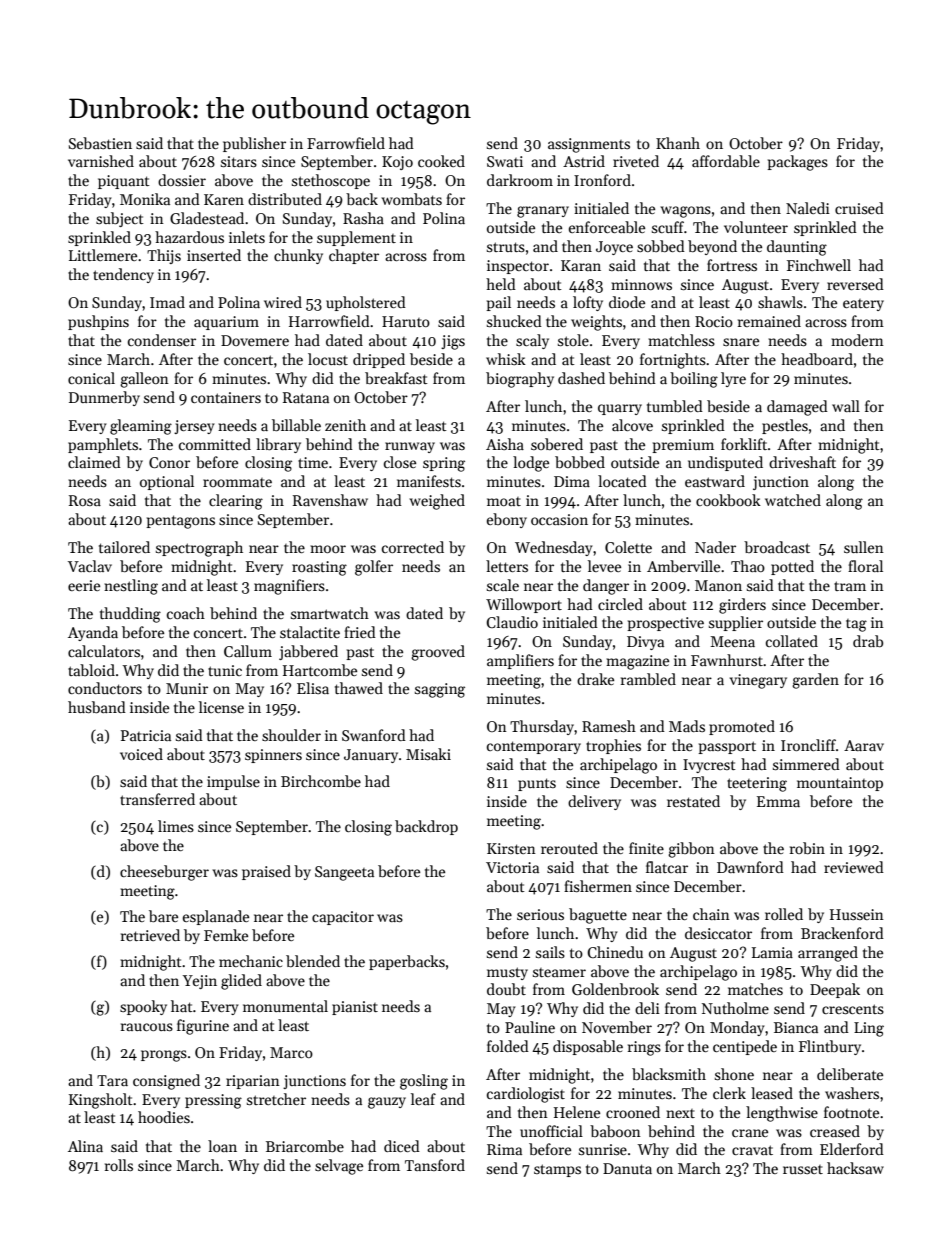  What do you see at coordinates (339, 1167) in the screenshot?
I see `selvage` at bounding box center [339, 1167].
